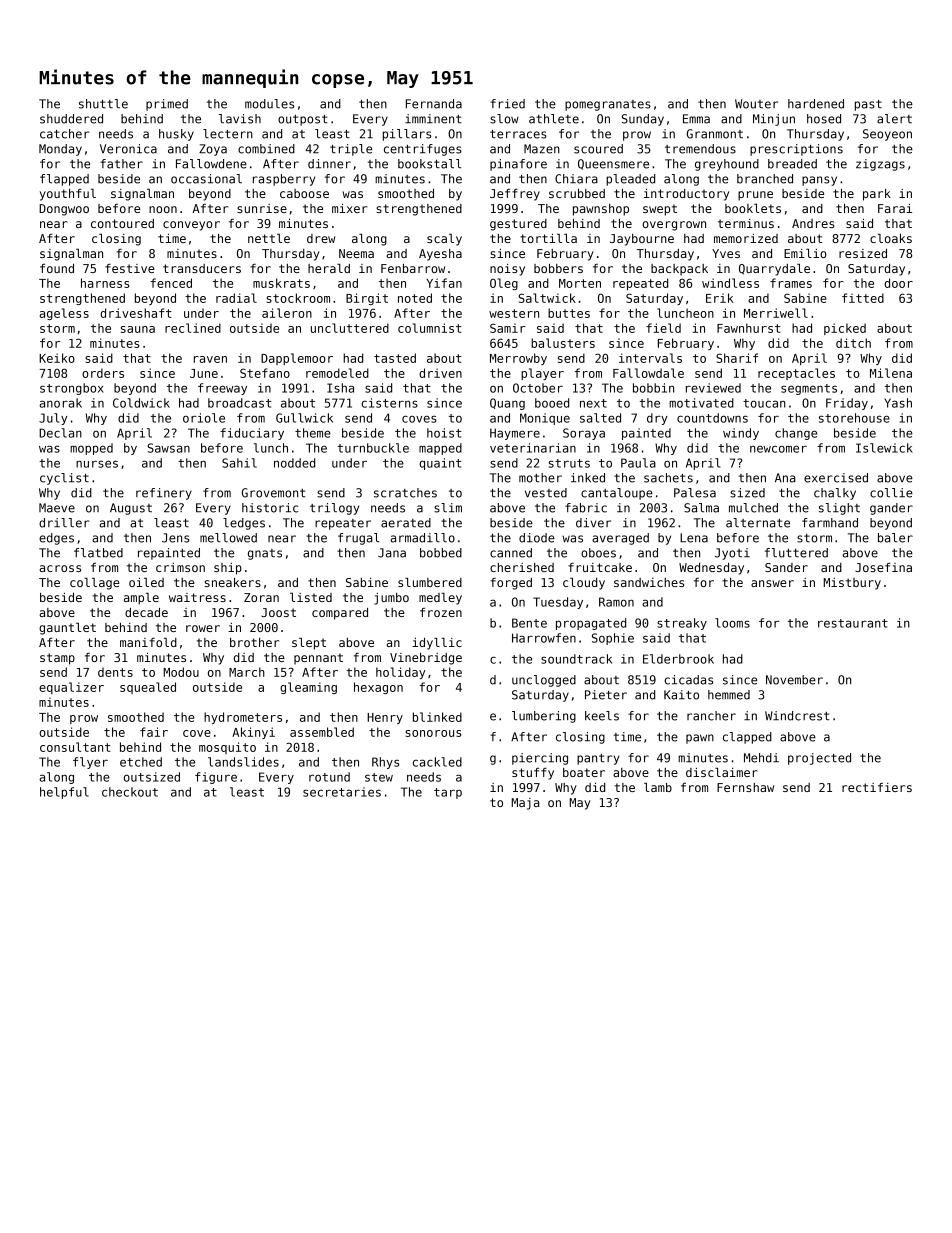 The image size is (952, 1233). What do you see at coordinates (440, 373) in the screenshot?
I see `driven` at bounding box center [440, 373].
